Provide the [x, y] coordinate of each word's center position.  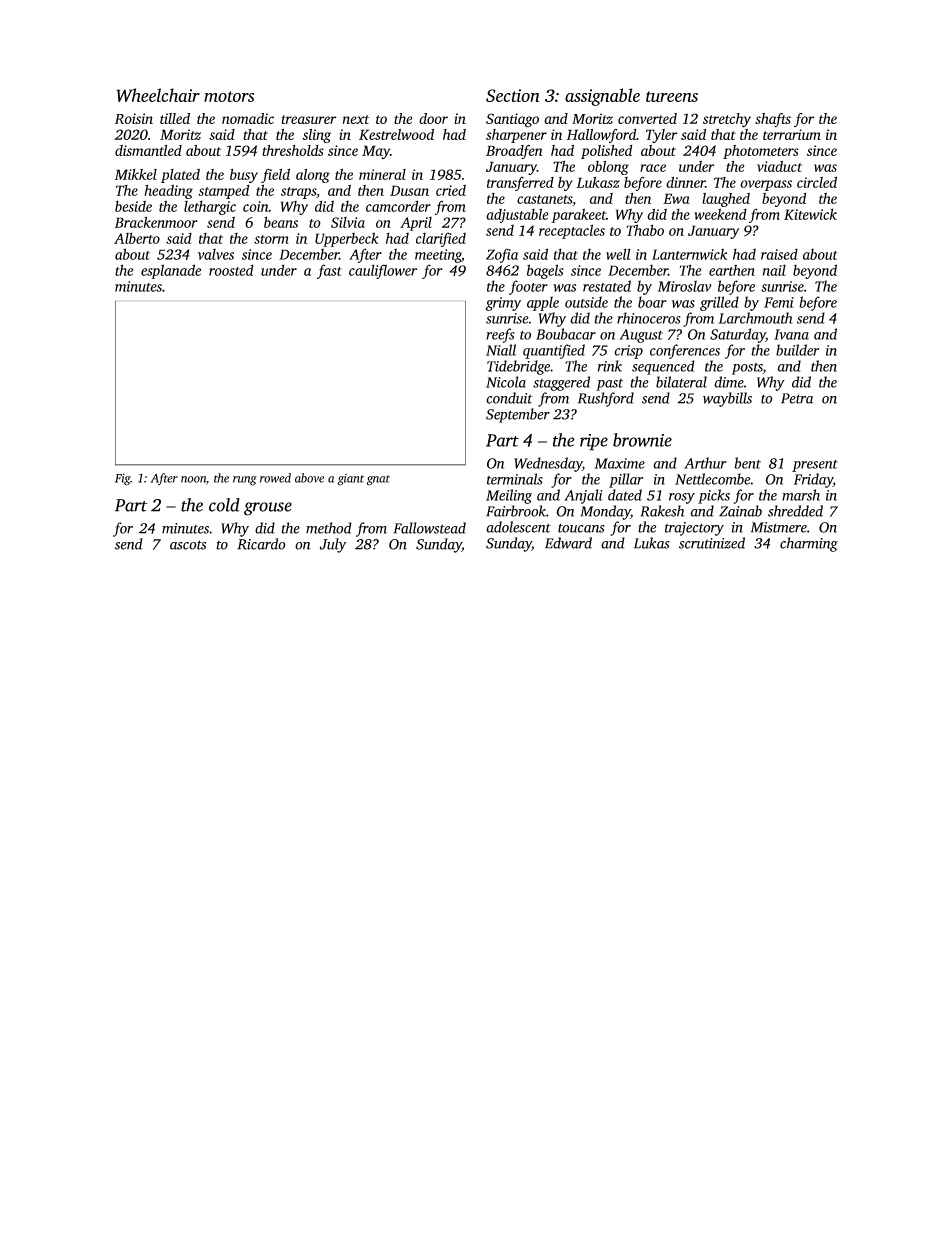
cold [224, 505]
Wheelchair [158, 95]
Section [513, 95]
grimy [503, 304]
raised [779, 254]
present [815, 466]
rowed [275, 478]
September [518, 415]
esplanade [171, 271]
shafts [773, 120]
